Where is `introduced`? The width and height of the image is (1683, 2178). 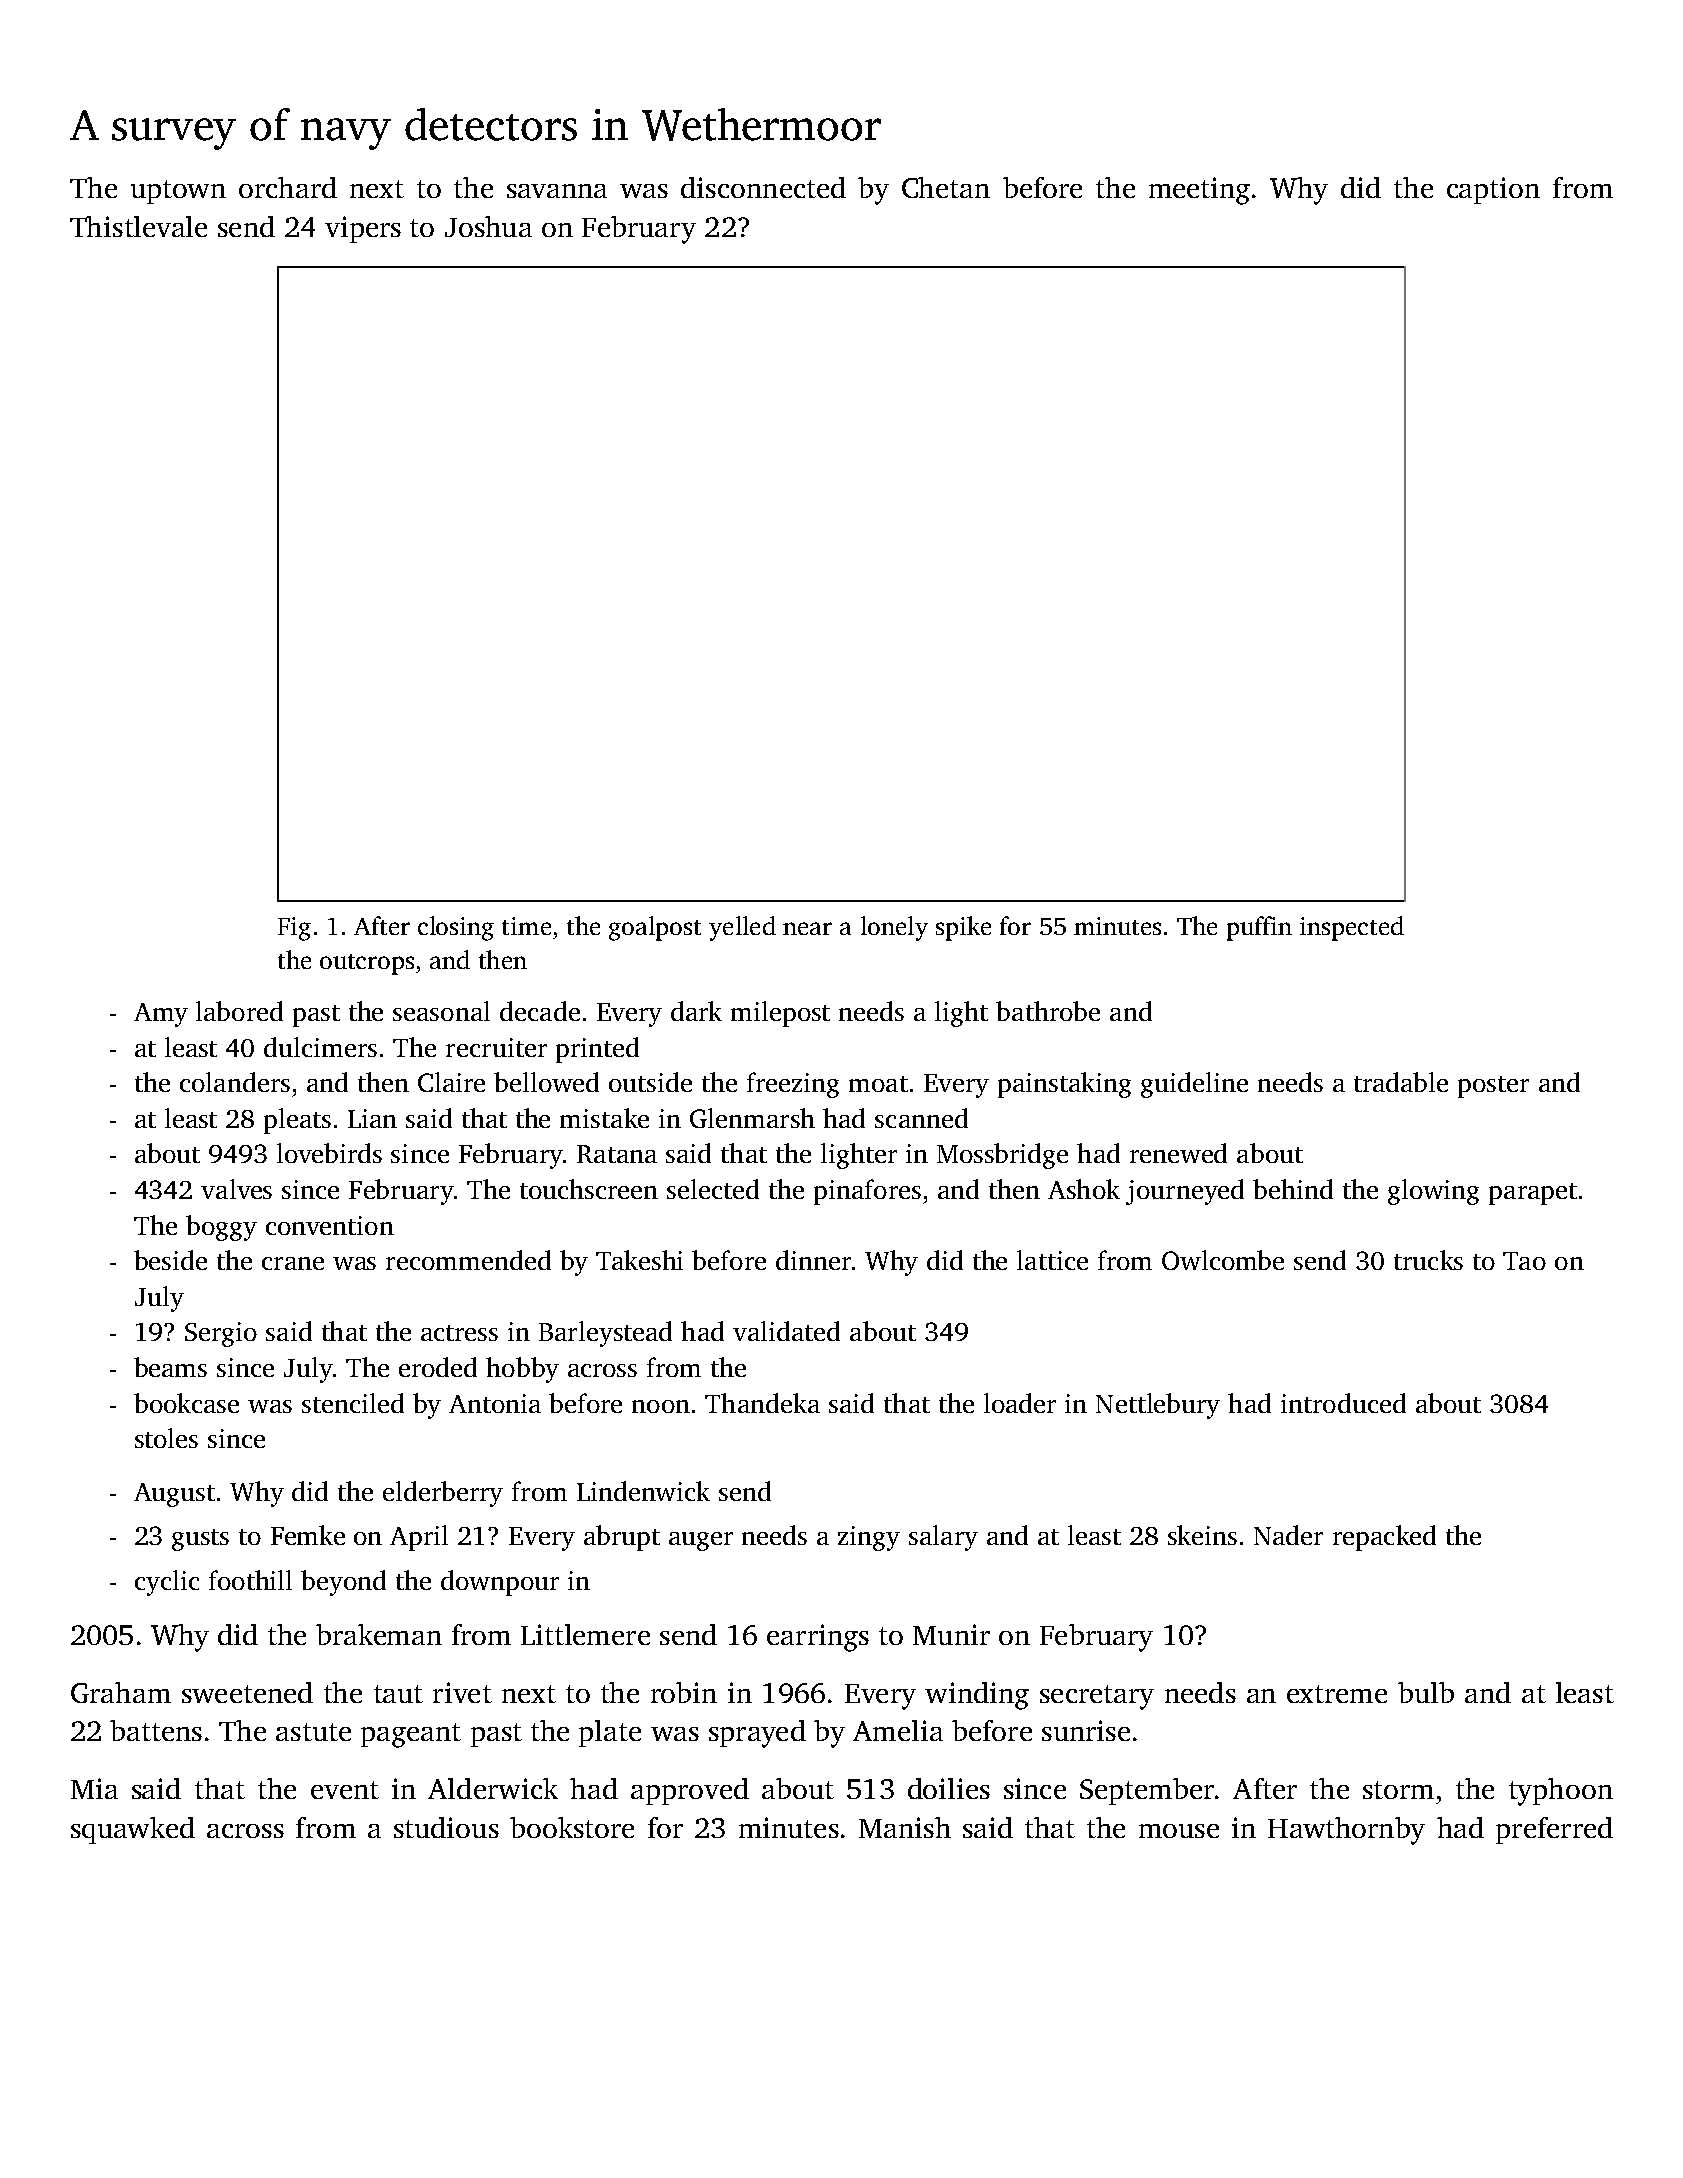 introduced is located at coordinates (1343, 1403).
